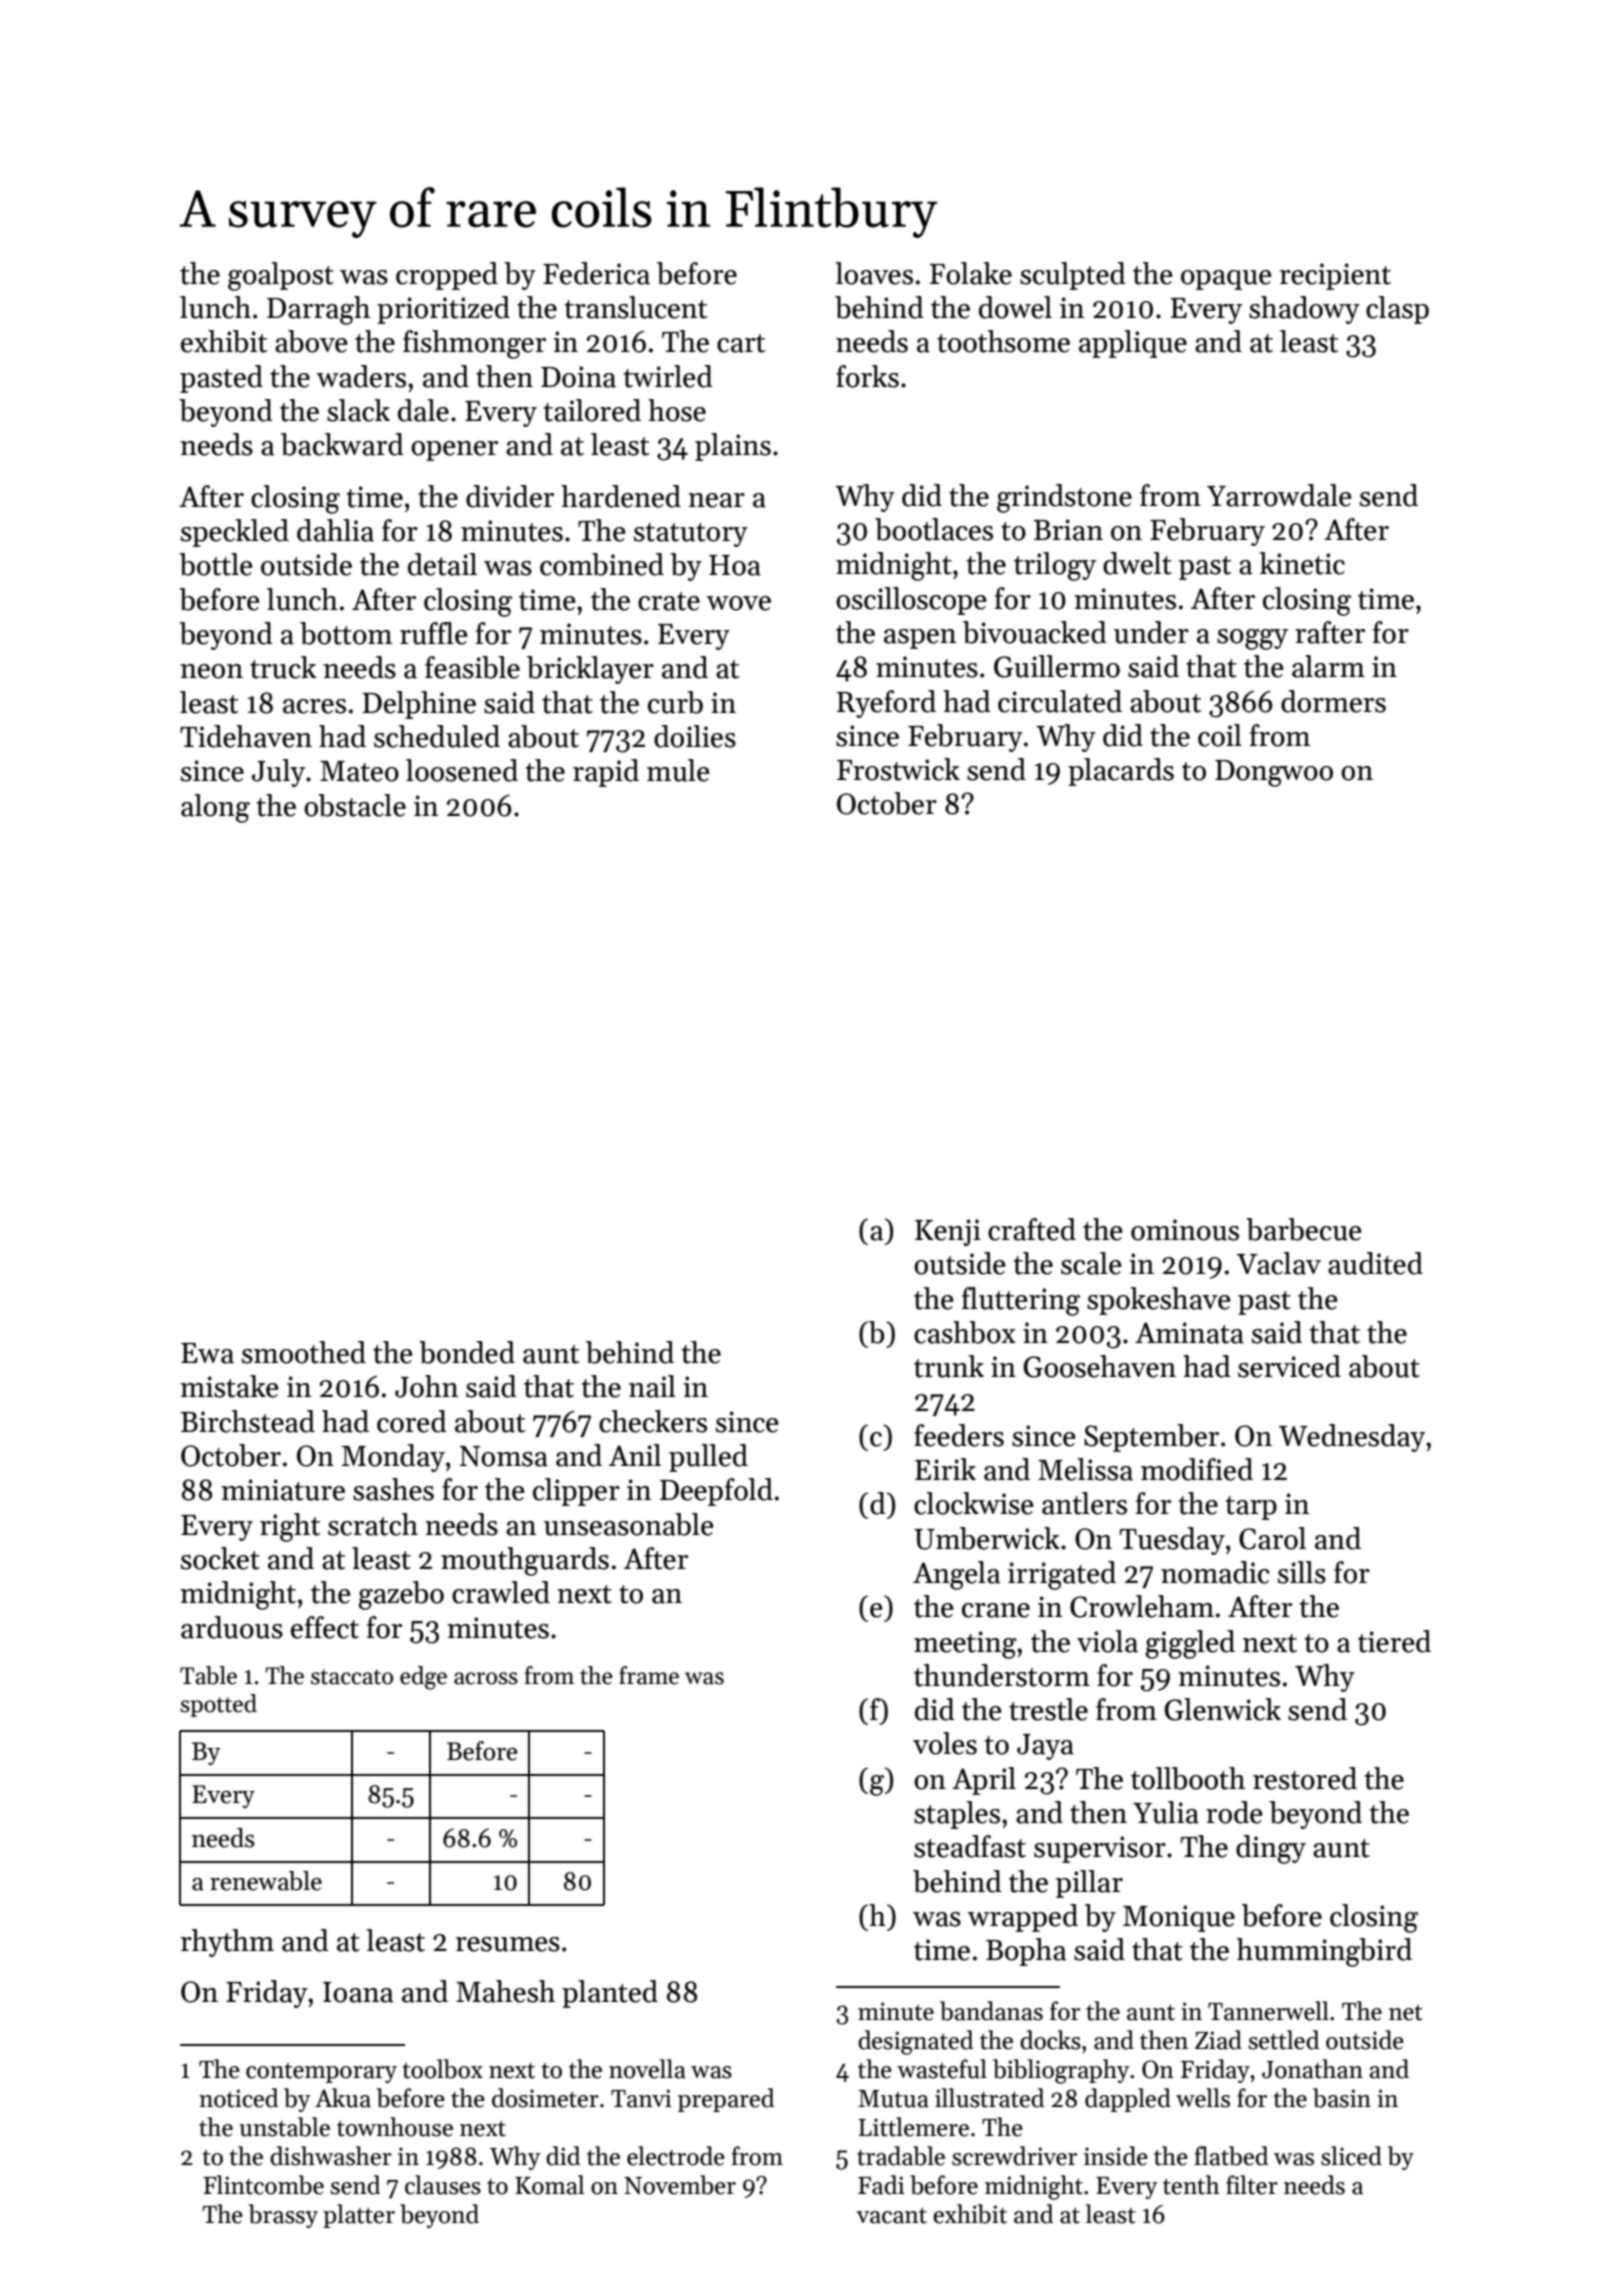  What do you see at coordinates (281, 276) in the screenshot?
I see `goalpost` at bounding box center [281, 276].
